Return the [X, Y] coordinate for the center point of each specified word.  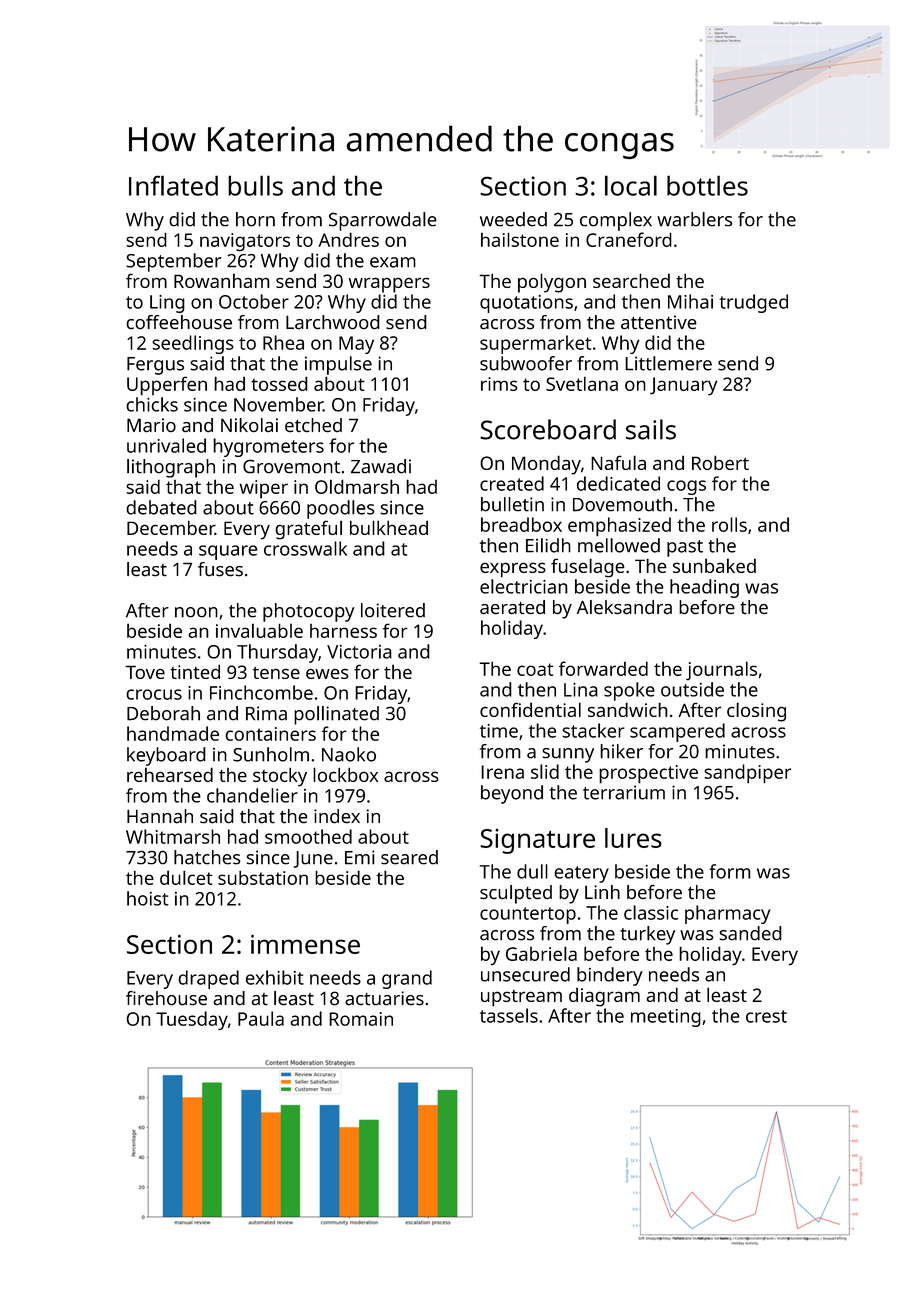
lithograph [171, 468]
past [685, 548]
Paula [261, 1018]
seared [409, 857]
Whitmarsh [173, 836]
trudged [753, 303]
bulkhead [389, 527]
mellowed [619, 545]
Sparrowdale [383, 221]
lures [633, 838]
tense [276, 673]
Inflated [173, 185]
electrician [524, 586]
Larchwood [333, 322]
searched [631, 280]
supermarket [536, 344]
